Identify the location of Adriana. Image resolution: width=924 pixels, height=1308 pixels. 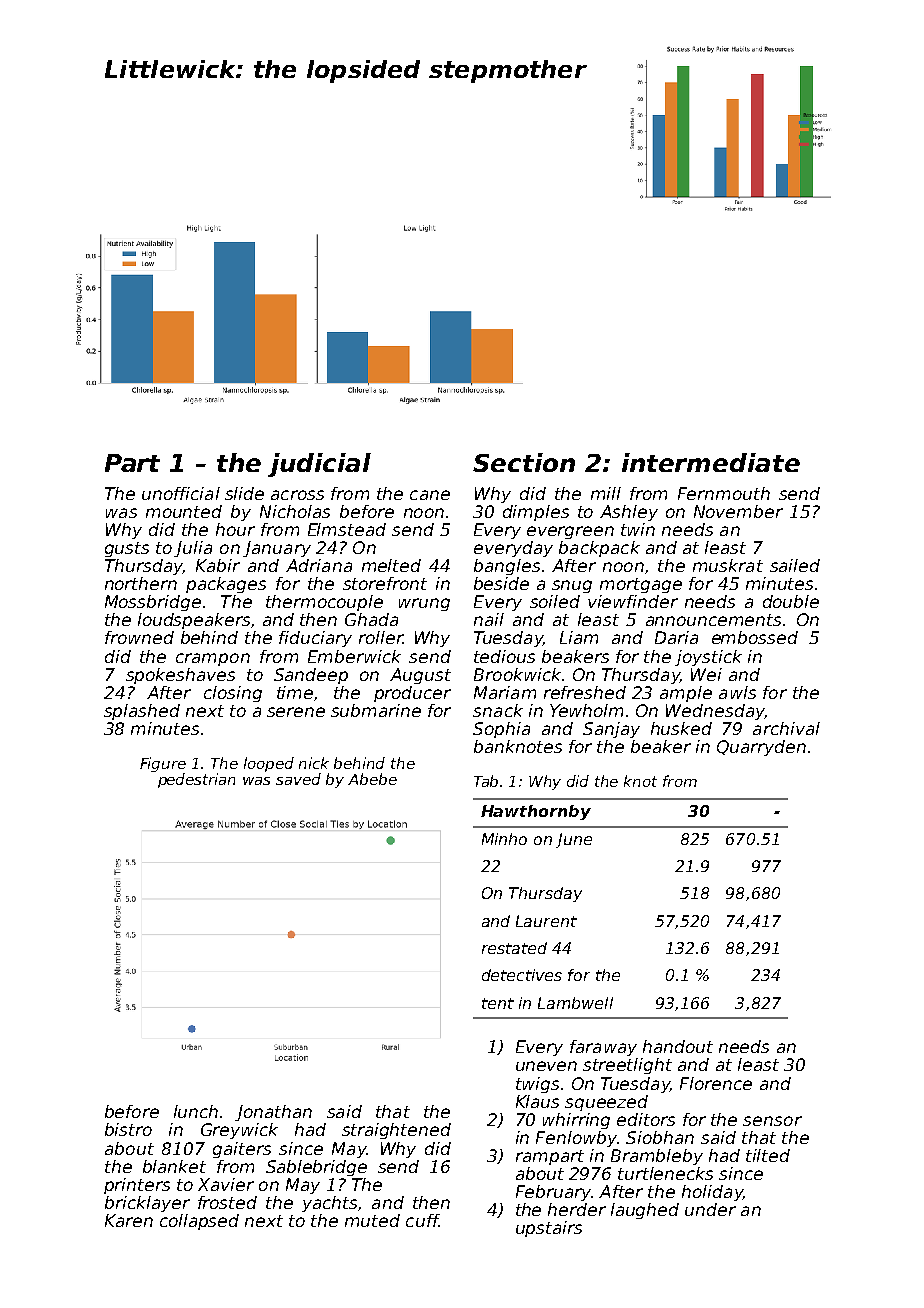
(319, 565).
